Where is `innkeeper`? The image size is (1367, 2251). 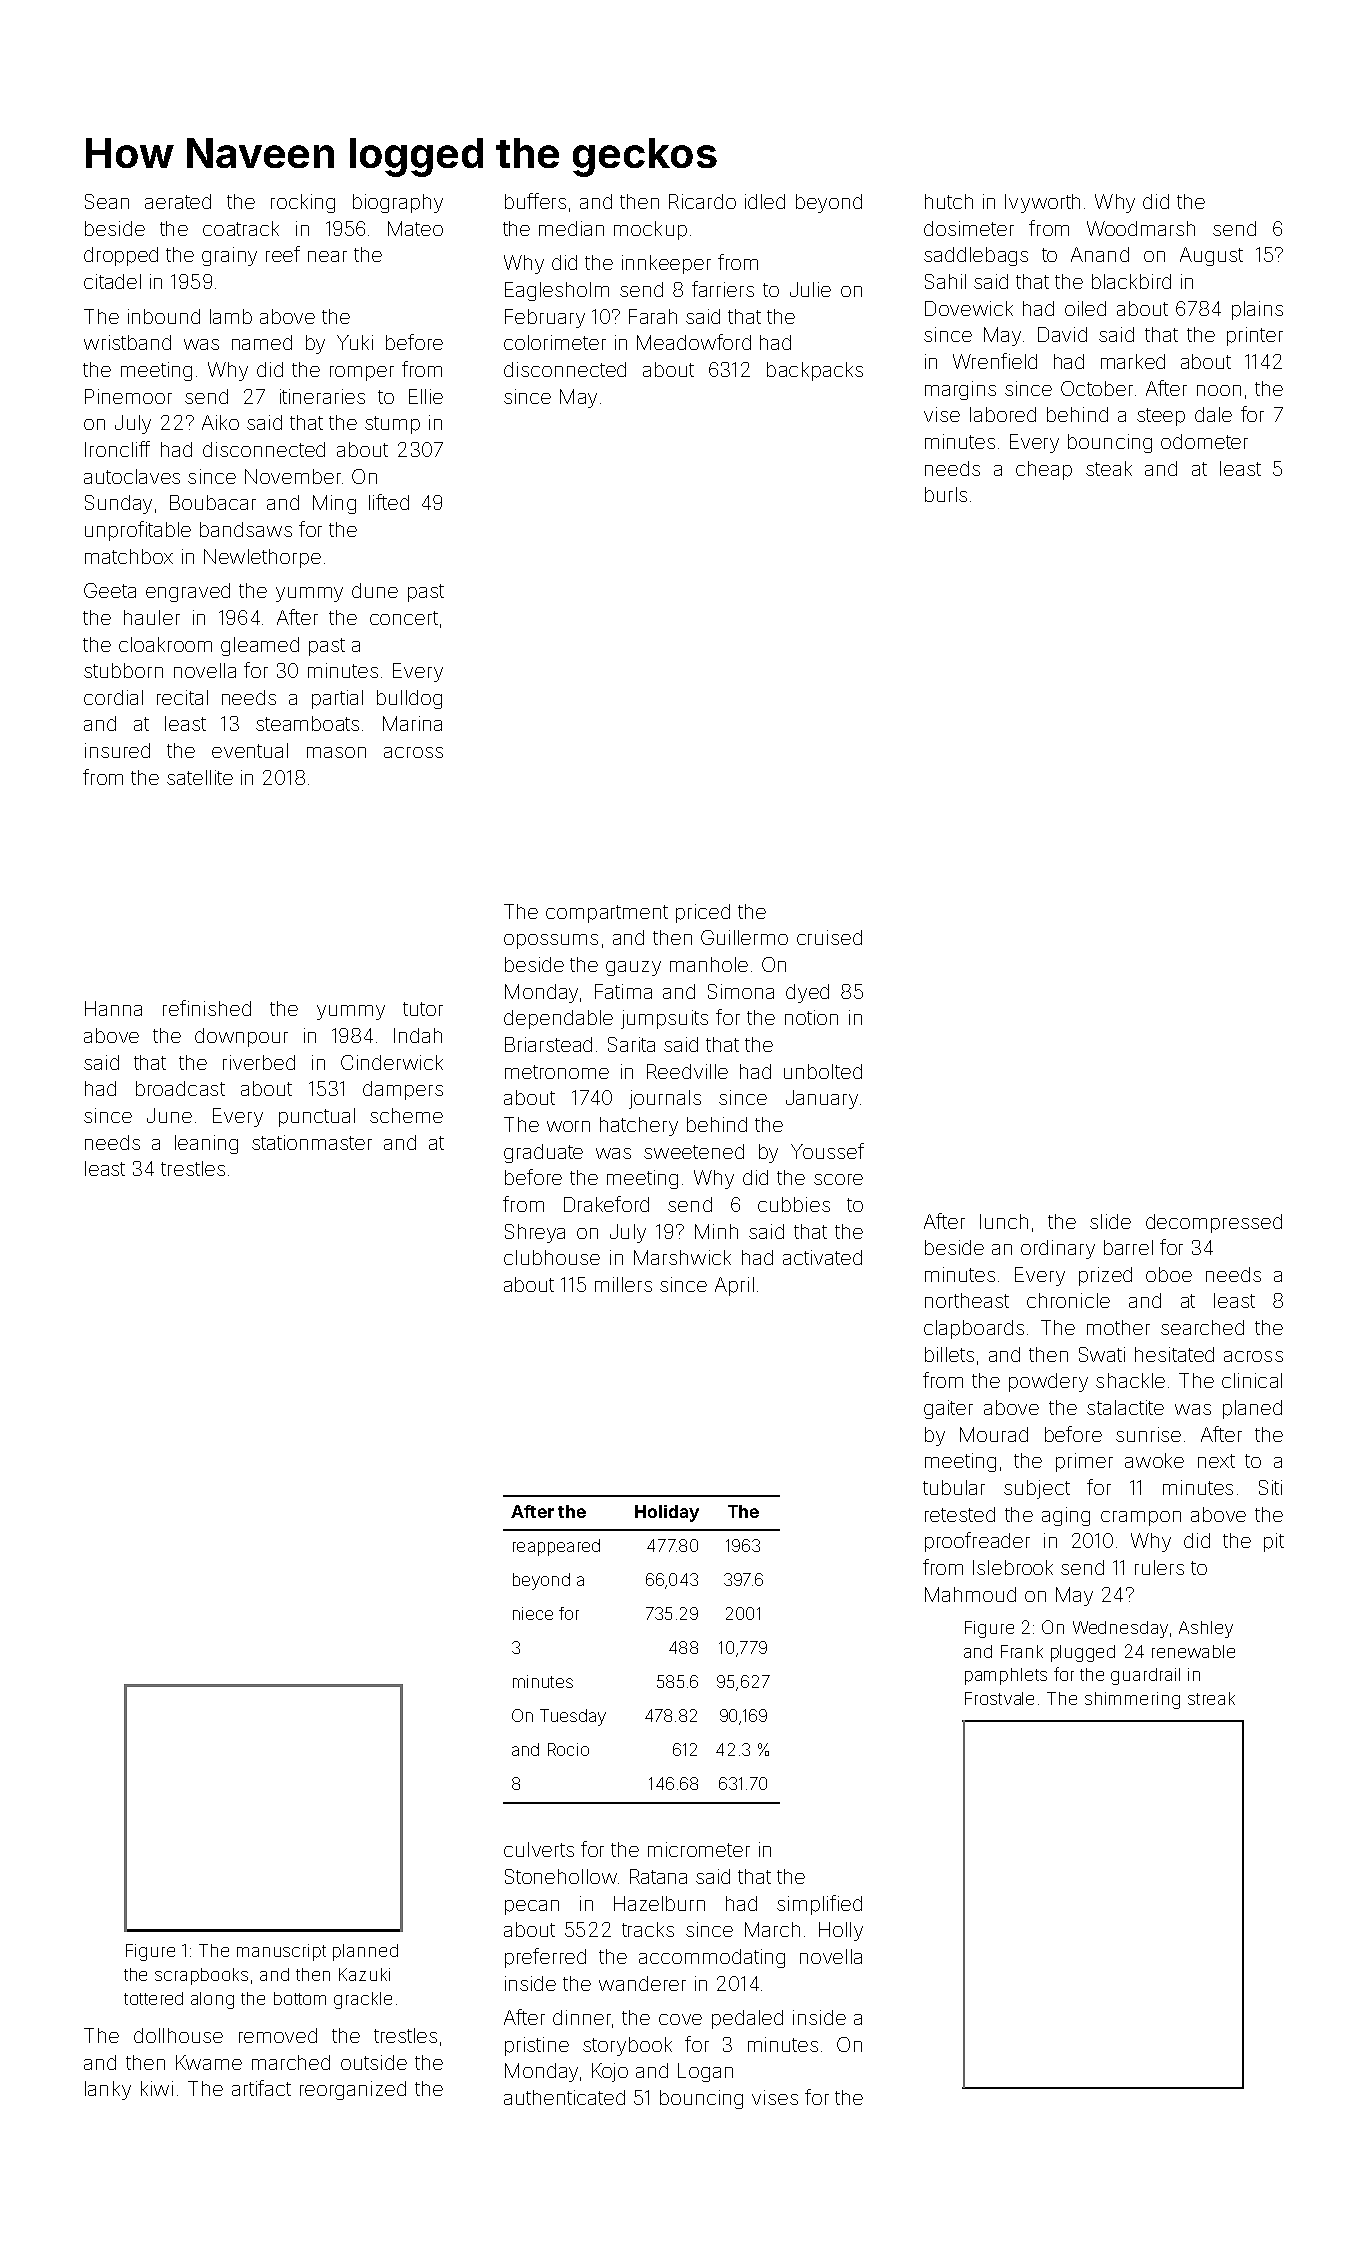 innkeeper is located at coordinates (666, 264).
